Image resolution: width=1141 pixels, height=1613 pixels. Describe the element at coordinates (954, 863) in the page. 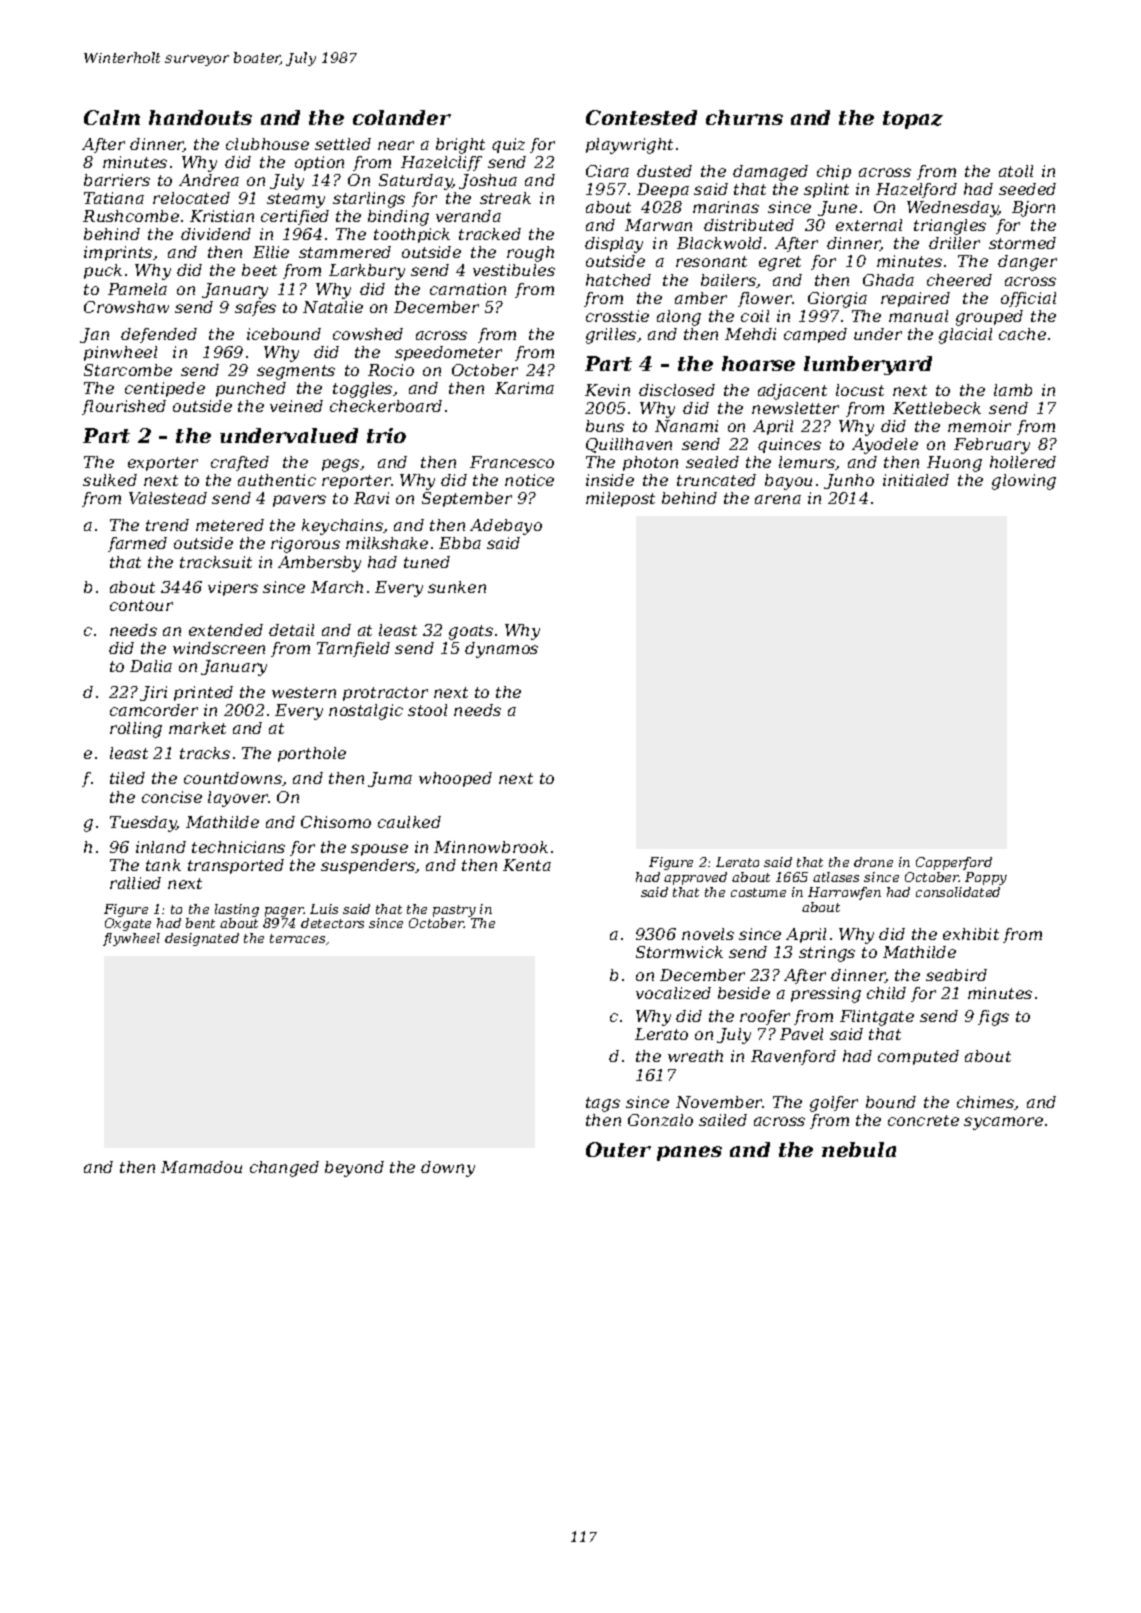

I see `Copperford` at that location.
